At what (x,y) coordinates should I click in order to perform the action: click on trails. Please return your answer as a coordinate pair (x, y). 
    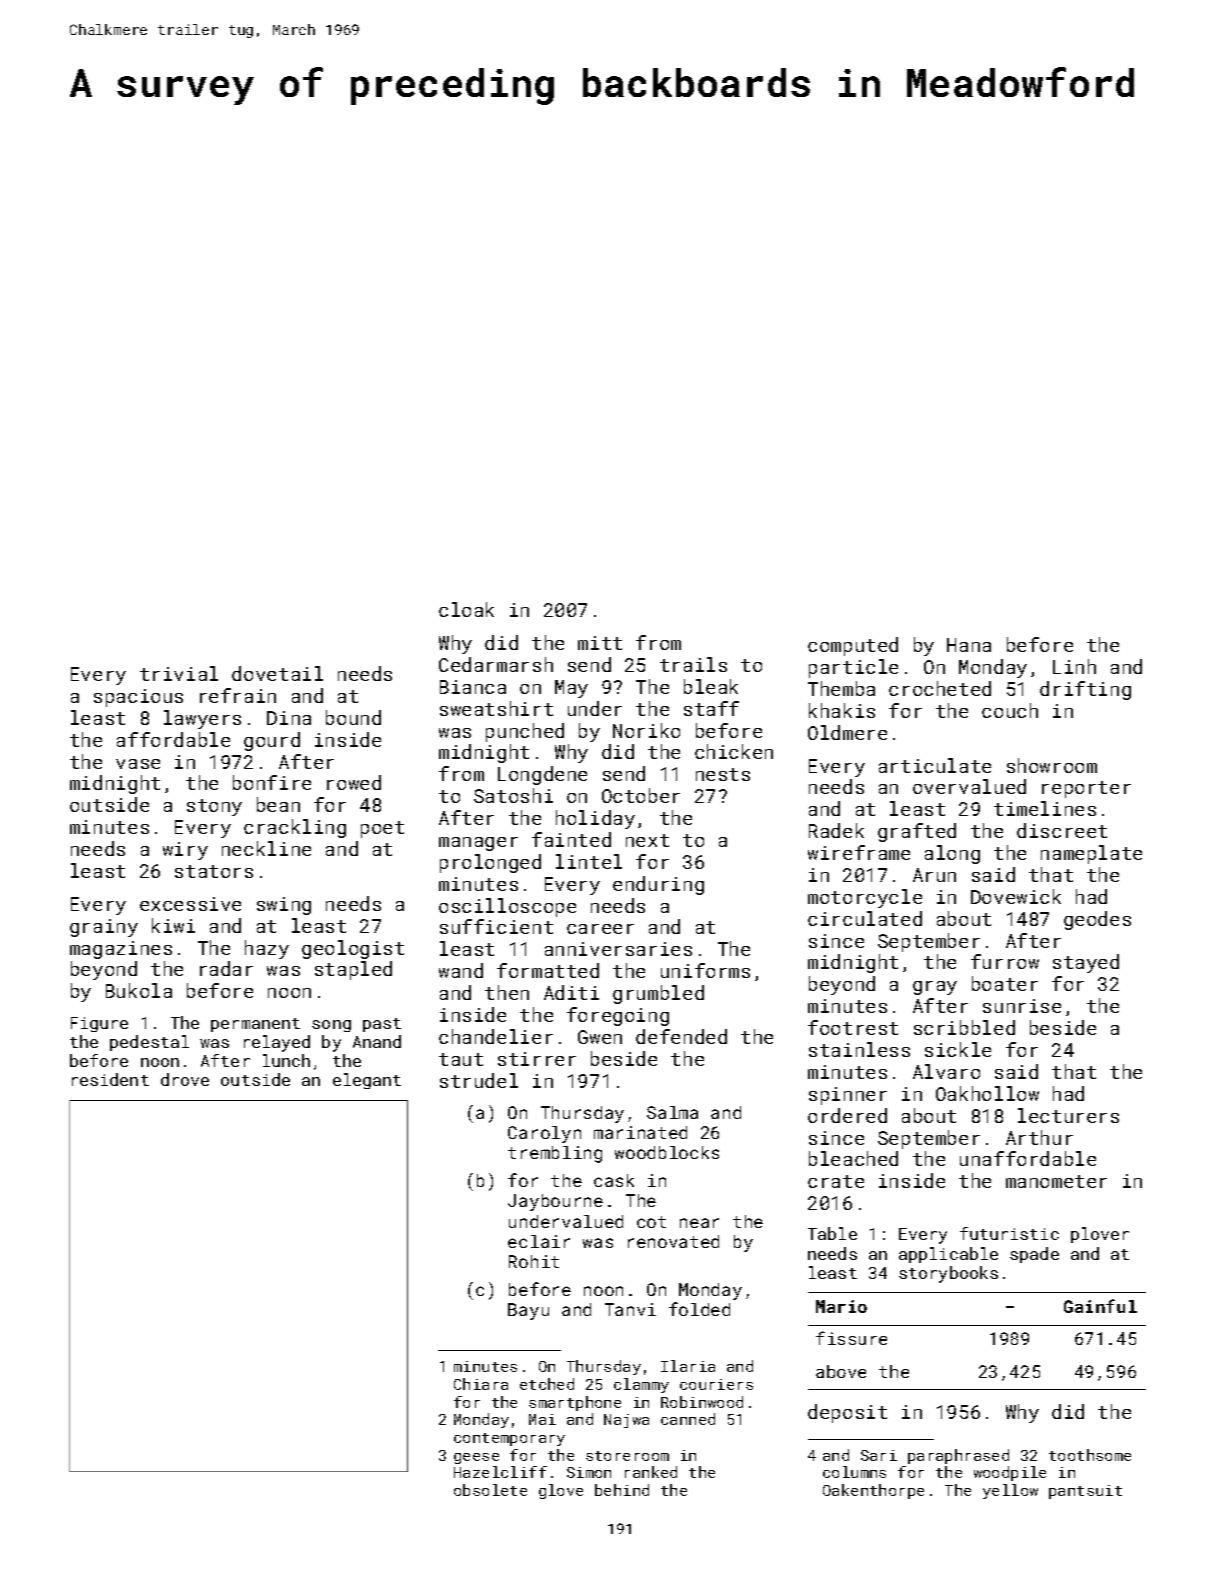
    Looking at the image, I should click on (693, 664).
